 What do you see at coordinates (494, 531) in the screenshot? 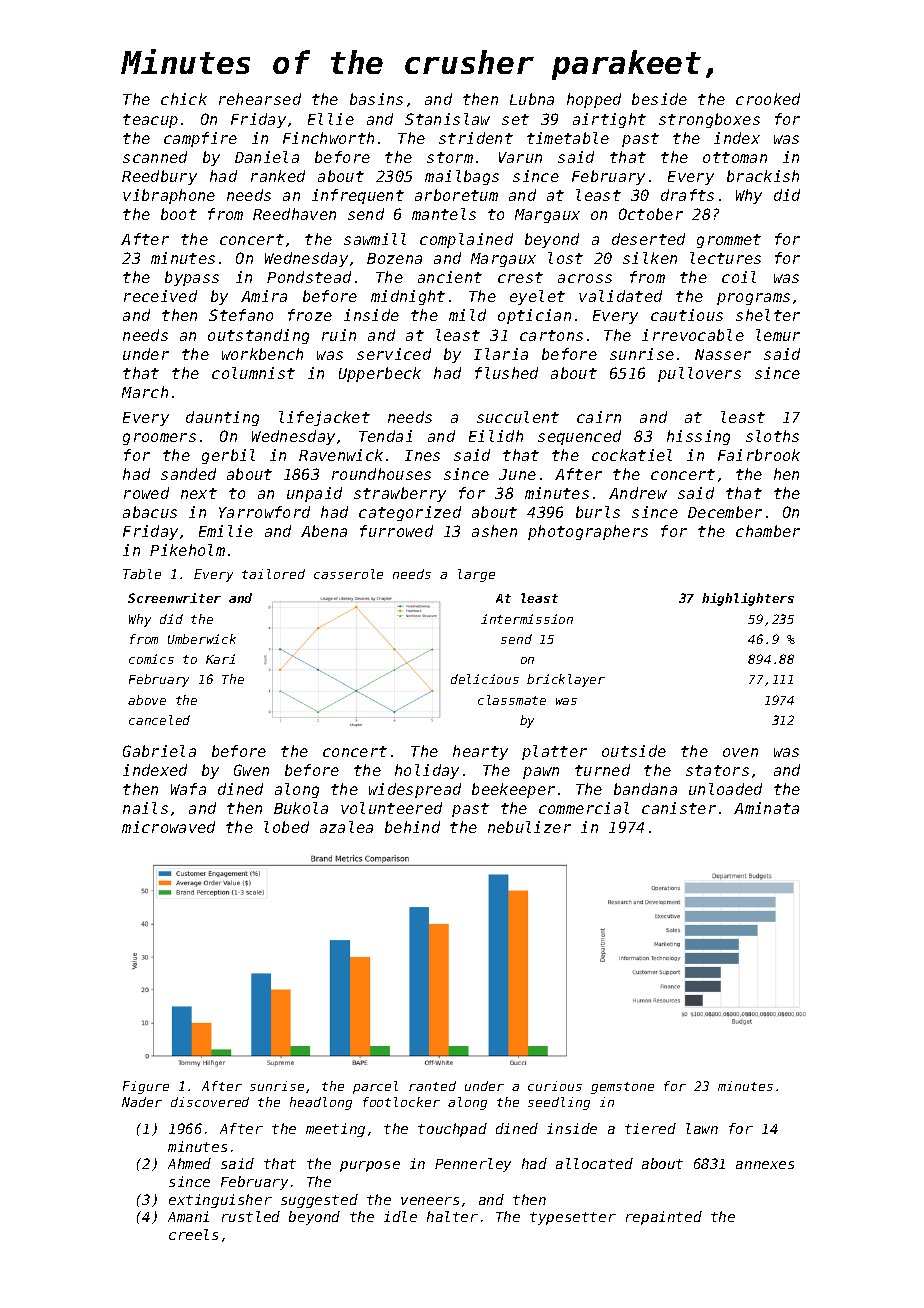
I see `ashen` at bounding box center [494, 531].
